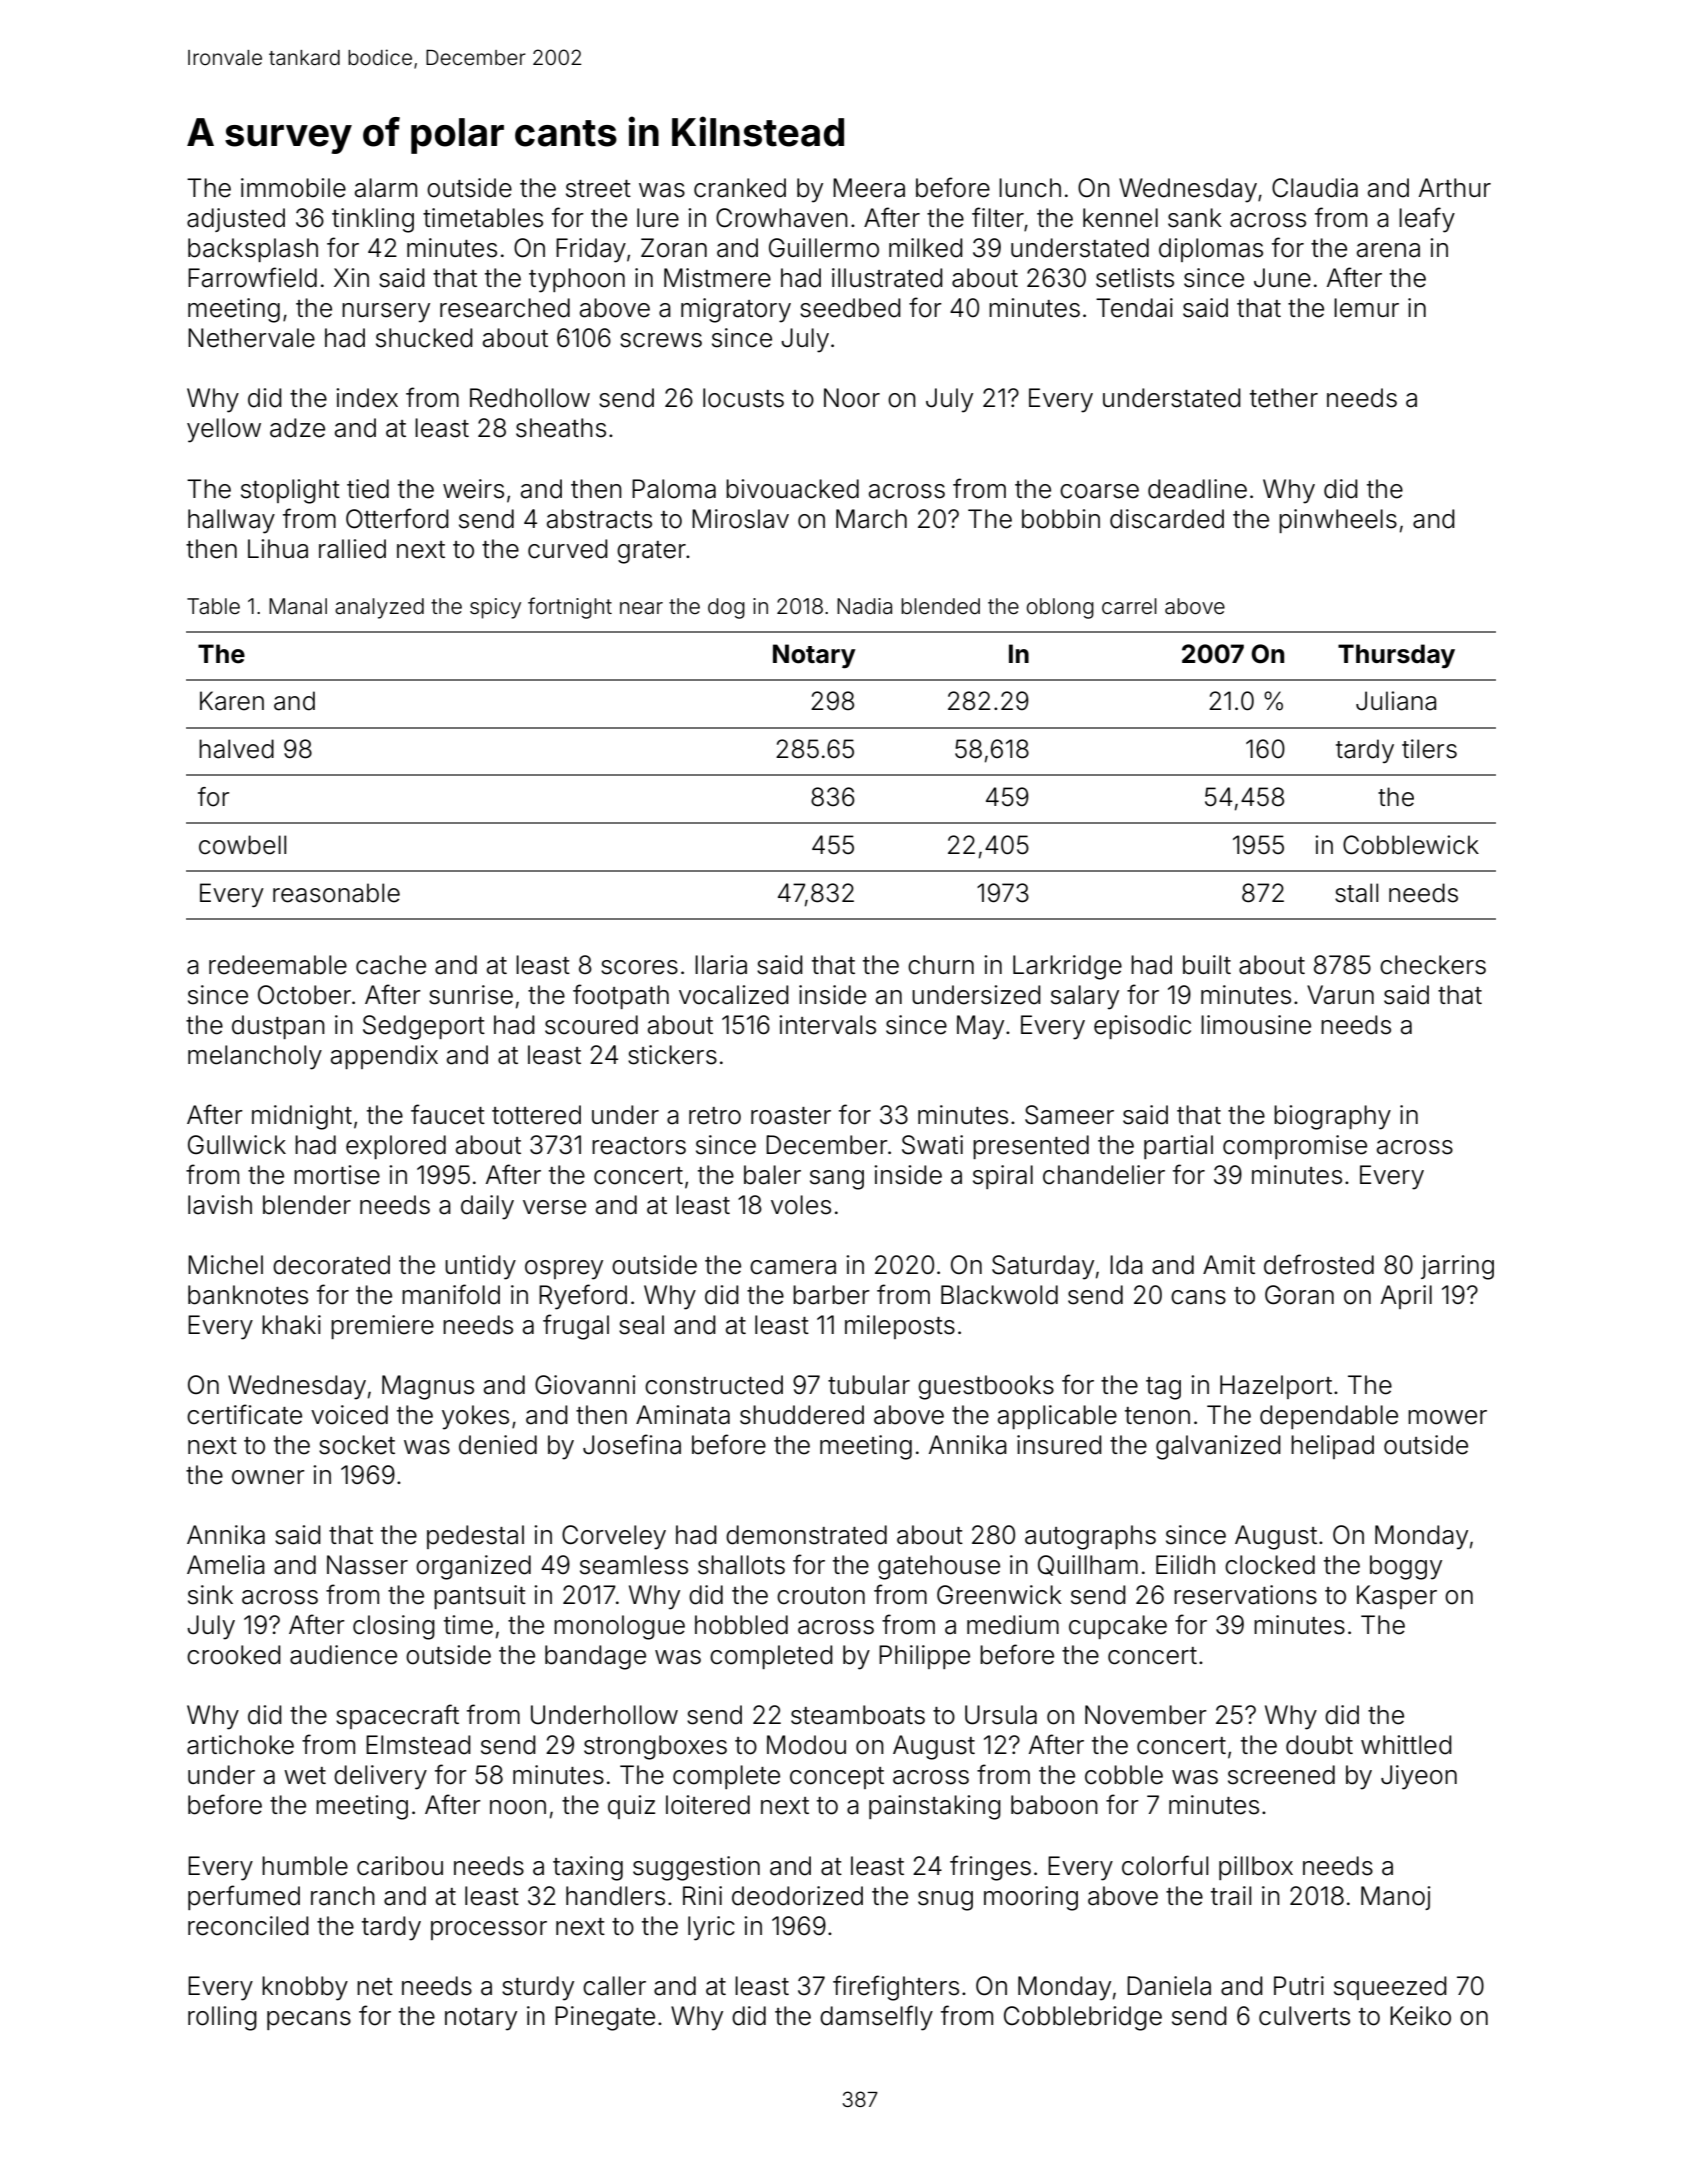 This image has height=2178, width=1683. What do you see at coordinates (222, 2018) in the image?
I see `rolling` at bounding box center [222, 2018].
